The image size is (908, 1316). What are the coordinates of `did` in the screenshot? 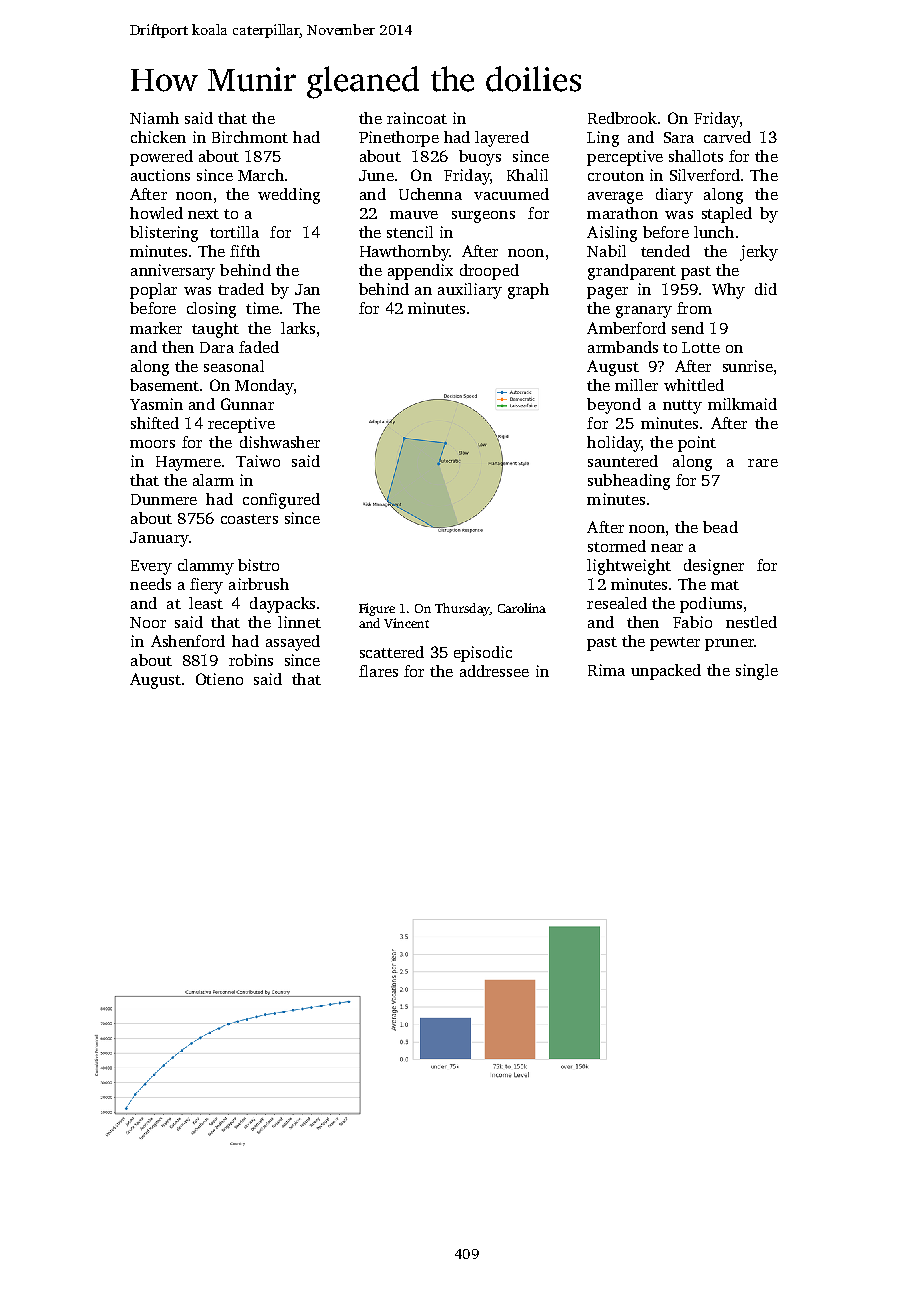 It's located at (766, 289).
